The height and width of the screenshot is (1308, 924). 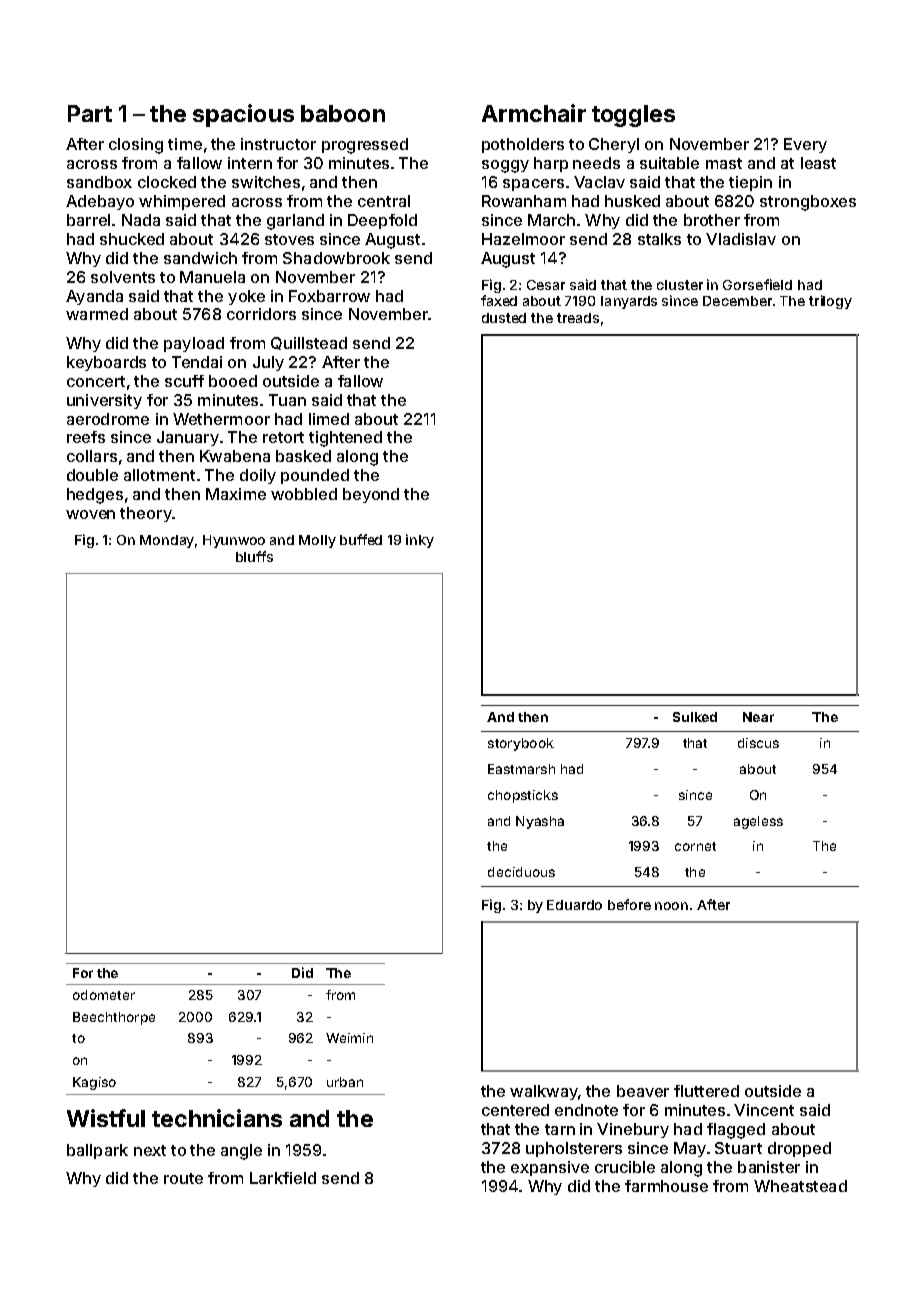 I want to click on expansive, so click(x=550, y=1168).
